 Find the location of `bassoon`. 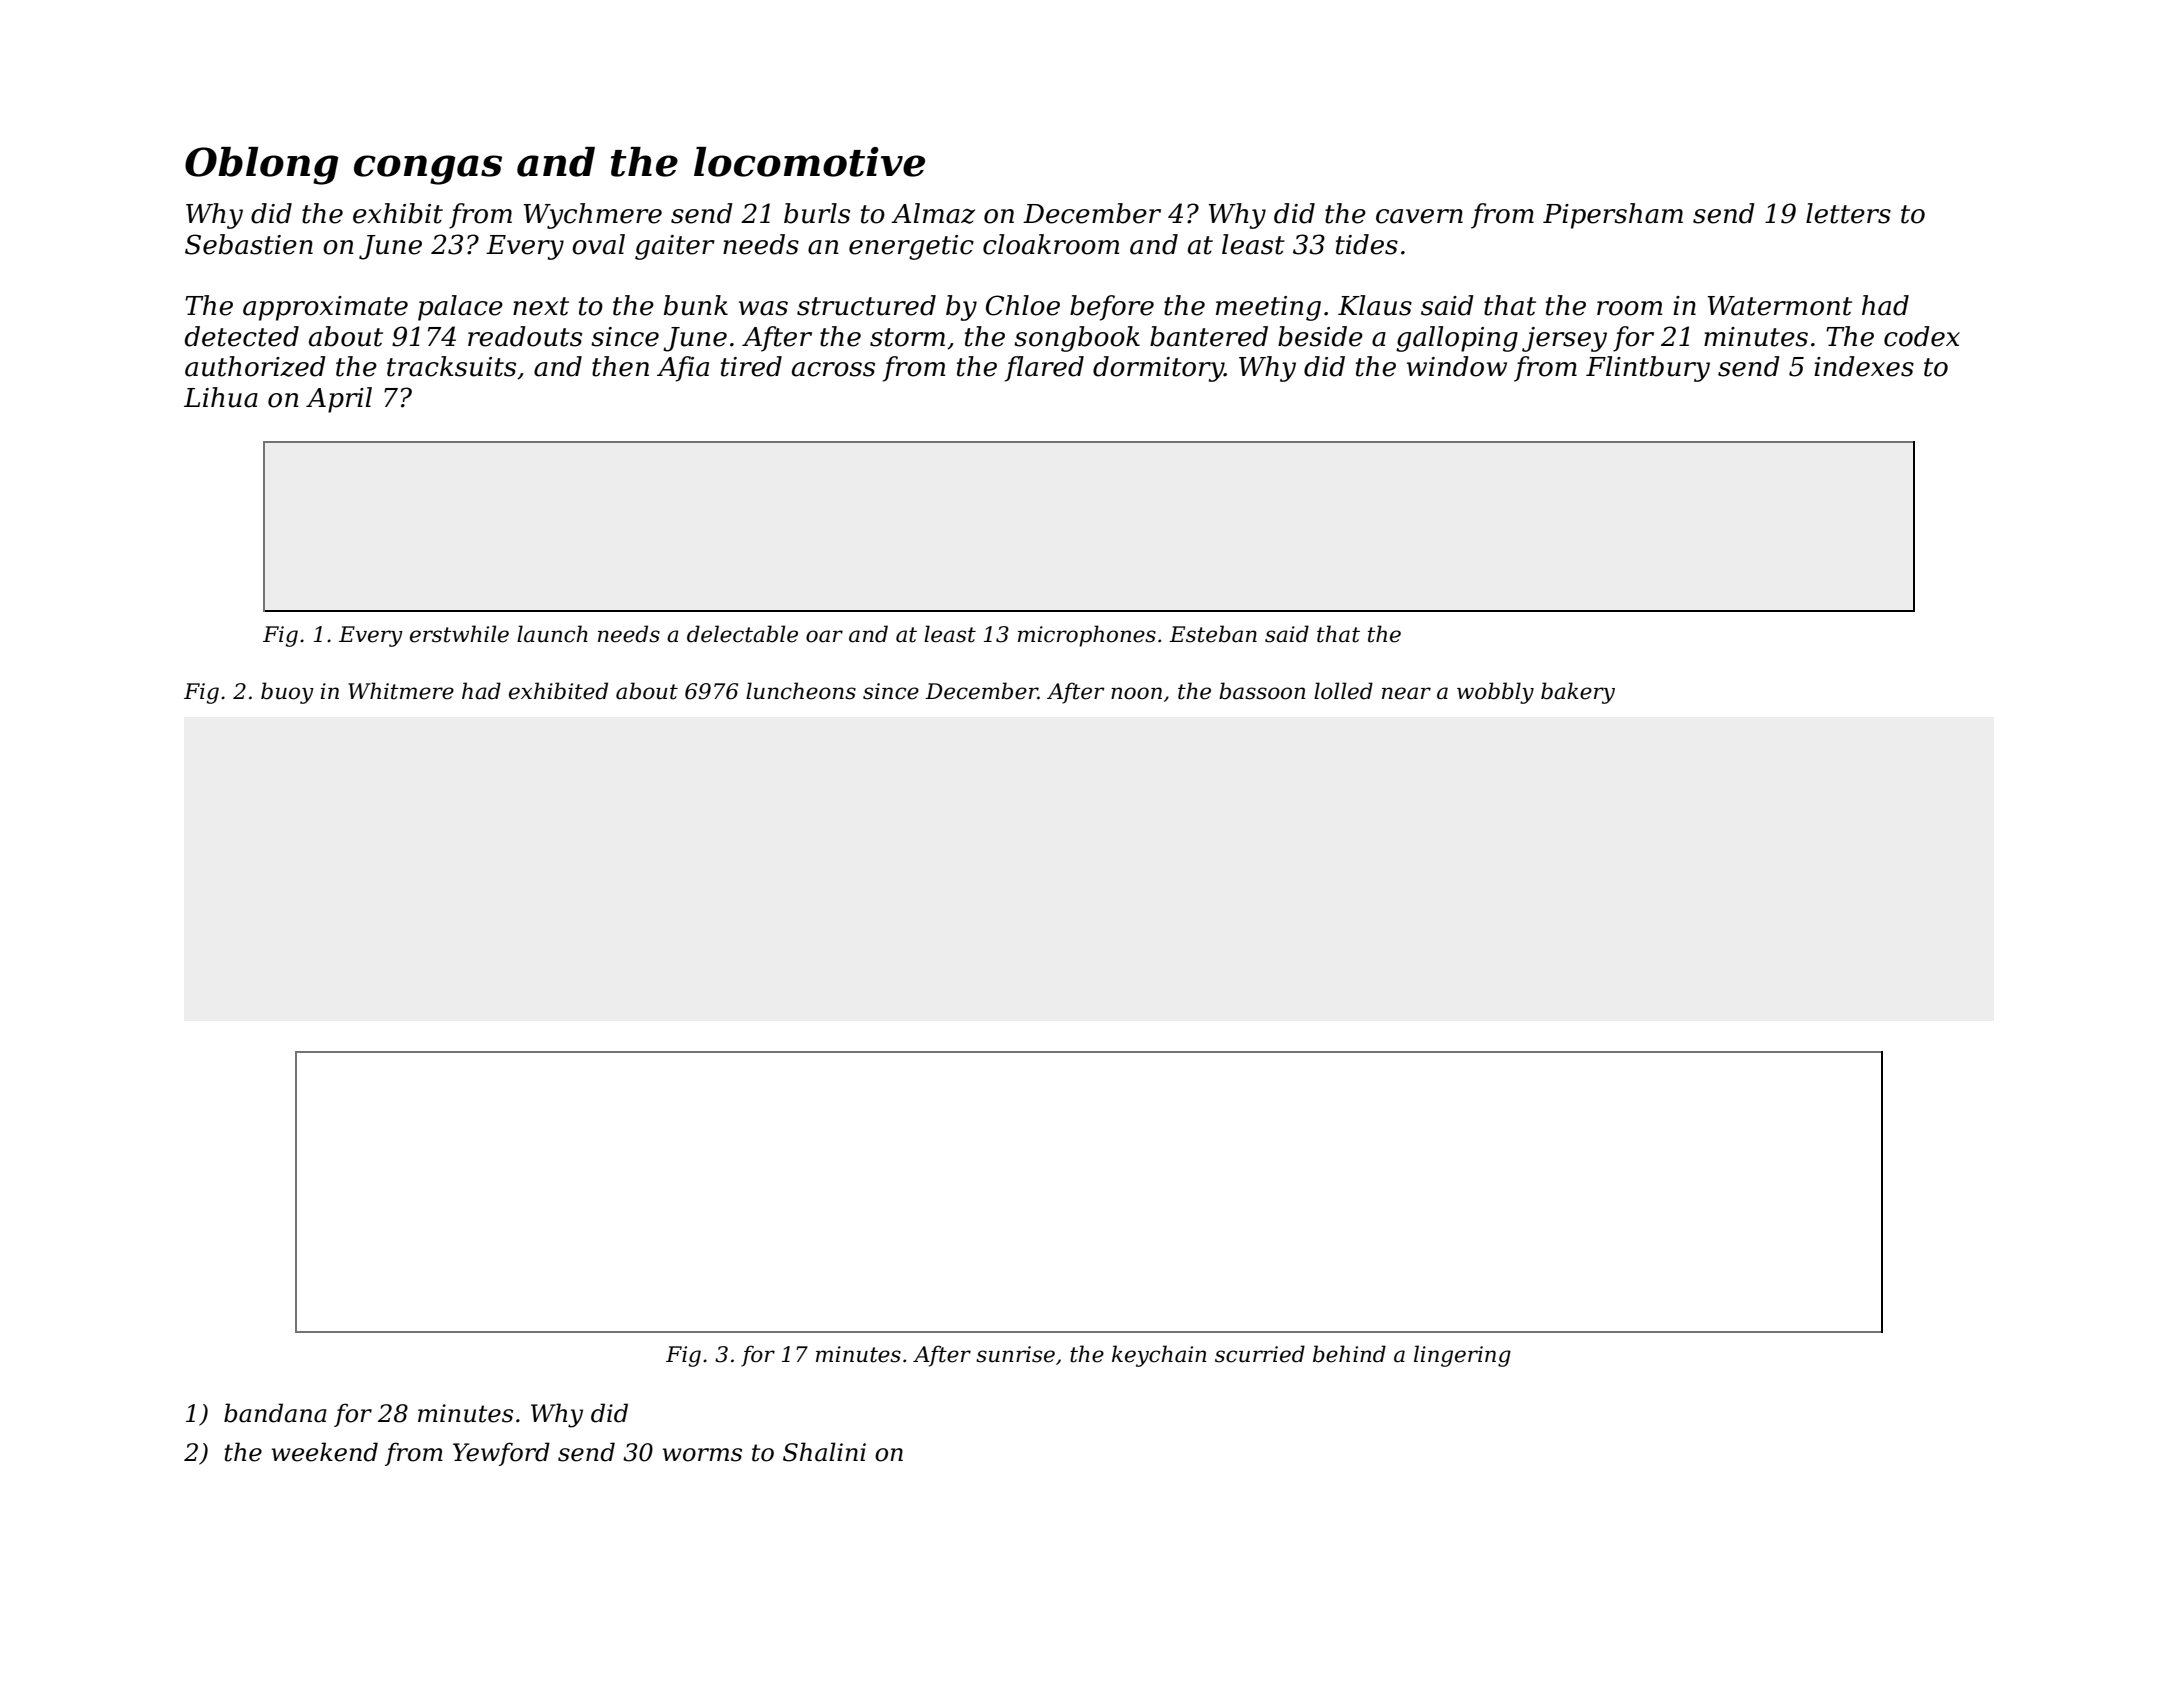

bassoon is located at coordinates (1262, 691).
